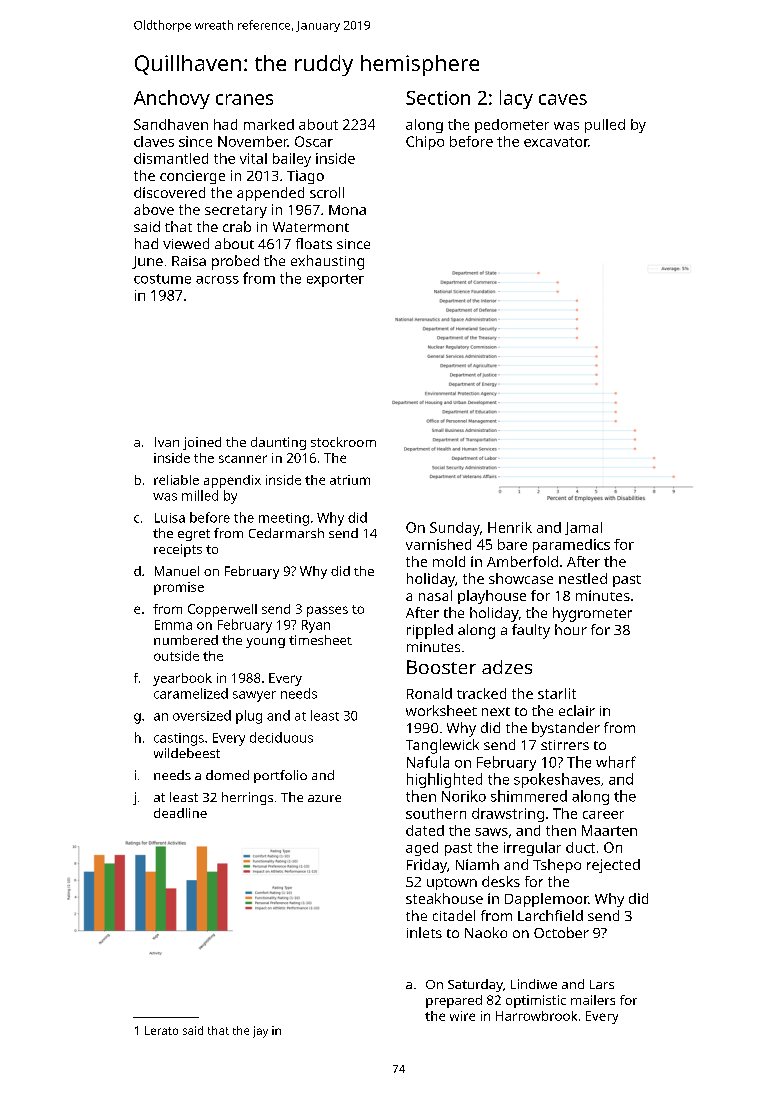  I want to click on Ivan, so click(167, 442).
